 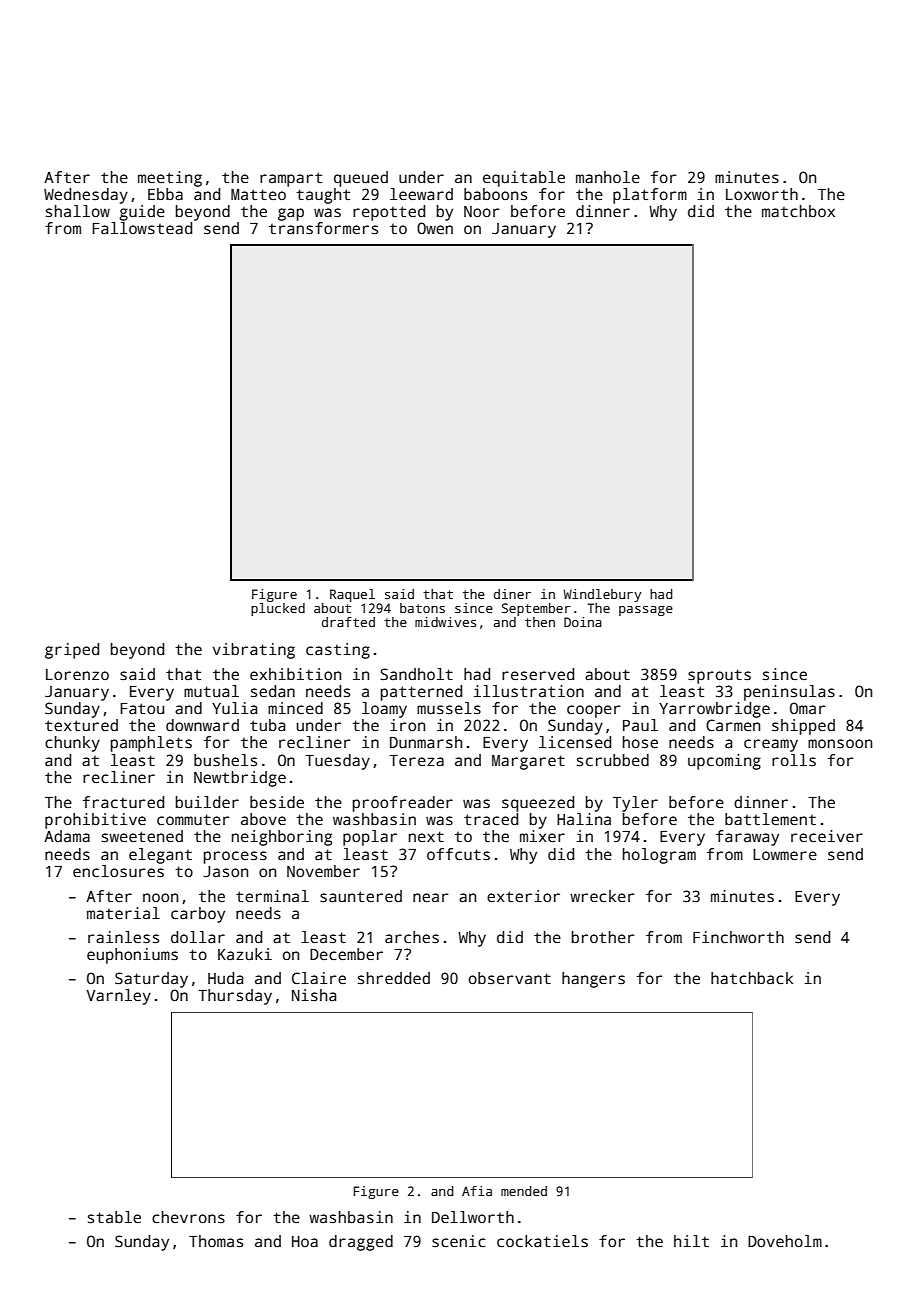 What do you see at coordinates (798, 211) in the image?
I see `matchbox` at bounding box center [798, 211].
